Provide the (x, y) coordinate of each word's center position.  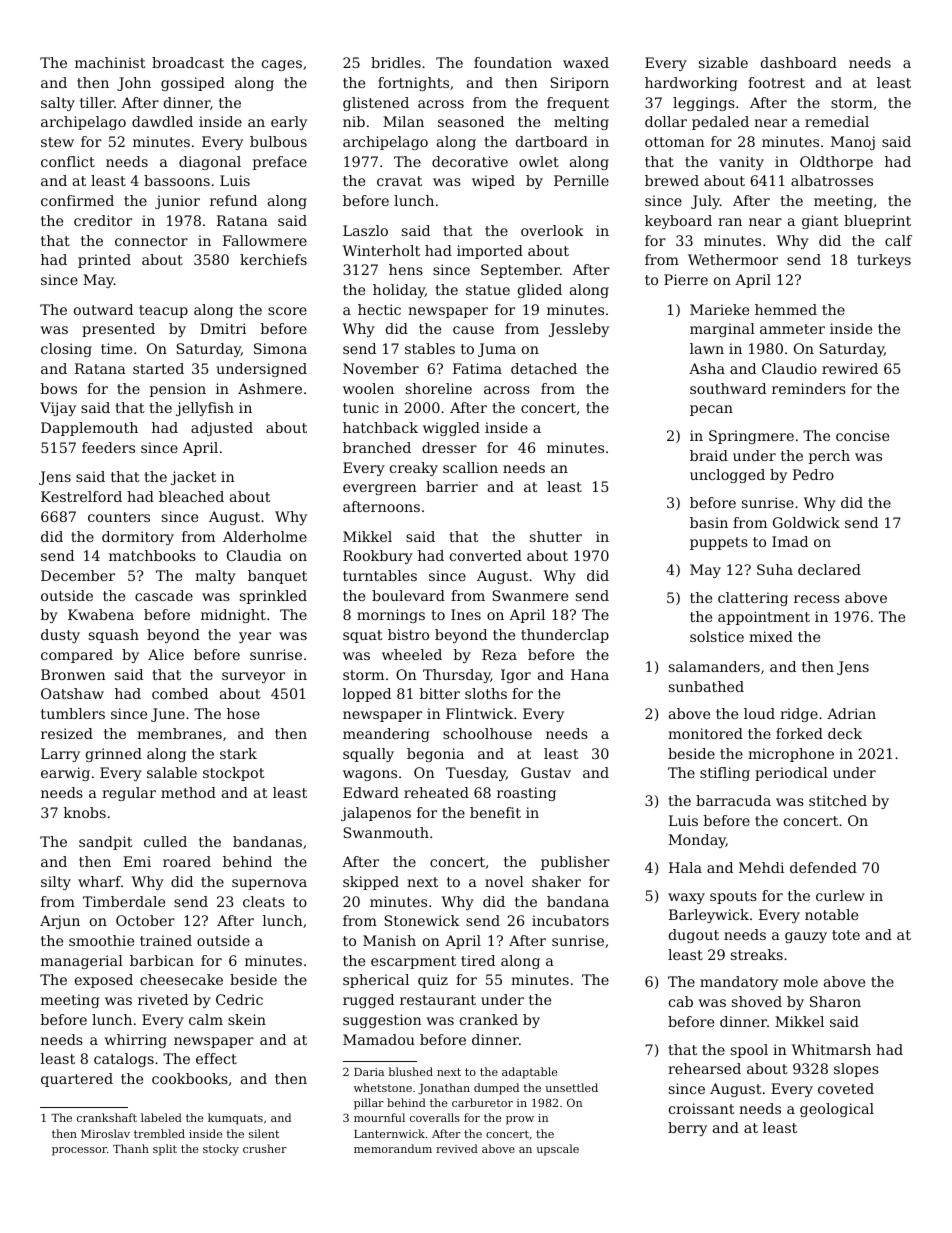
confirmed (77, 200)
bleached (191, 496)
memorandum (393, 1148)
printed (104, 261)
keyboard (678, 222)
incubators (570, 920)
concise (862, 435)
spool (749, 1051)
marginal (722, 330)
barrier (452, 486)
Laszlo (365, 230)
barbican (162, 960)
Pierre (686, 279)
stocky (221, 1150)
